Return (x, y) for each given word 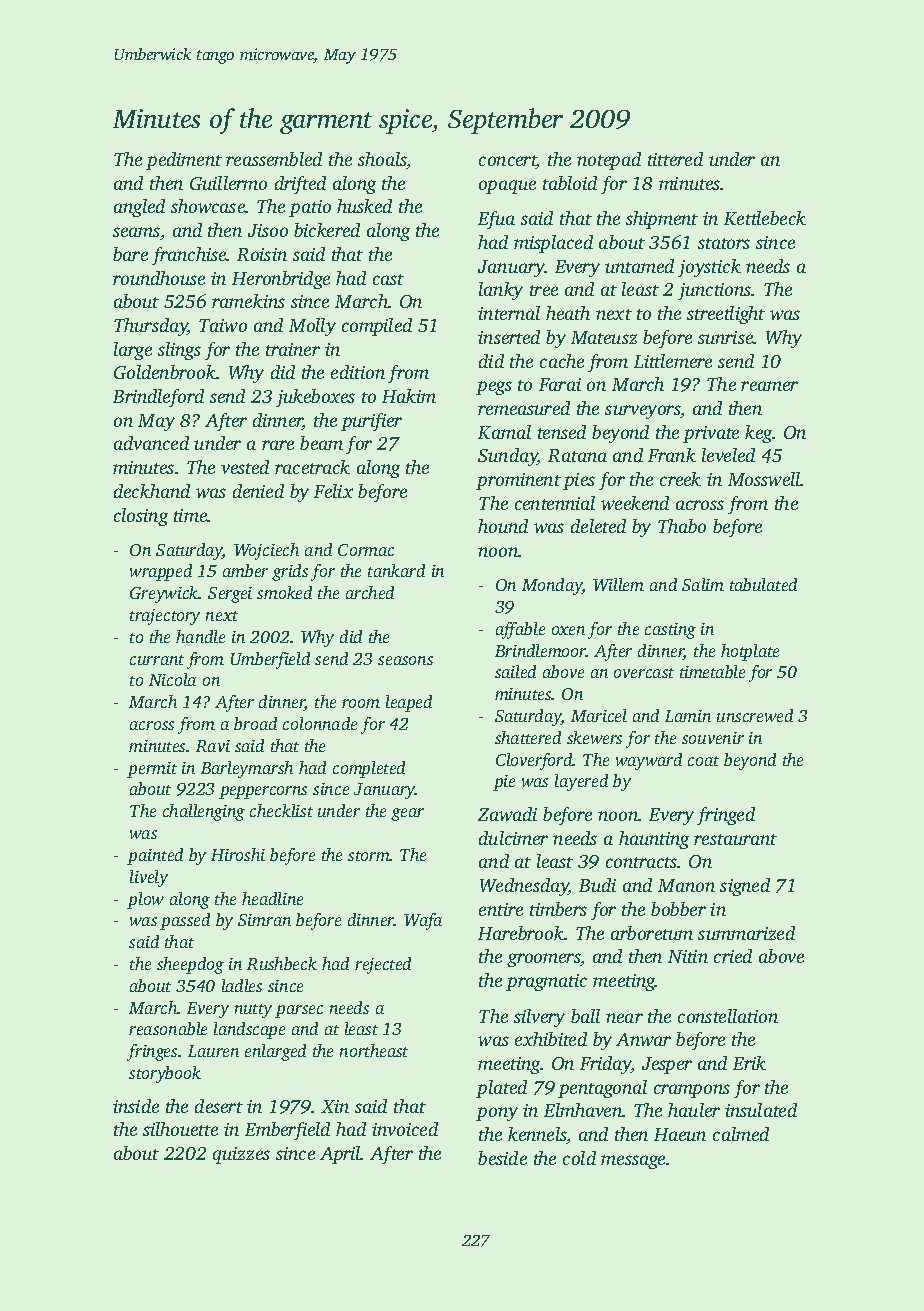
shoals (382, 160)
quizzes (241, 1155)
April (340, 1155)
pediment (184, 161)
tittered (675, 159)
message (633, 1162)
